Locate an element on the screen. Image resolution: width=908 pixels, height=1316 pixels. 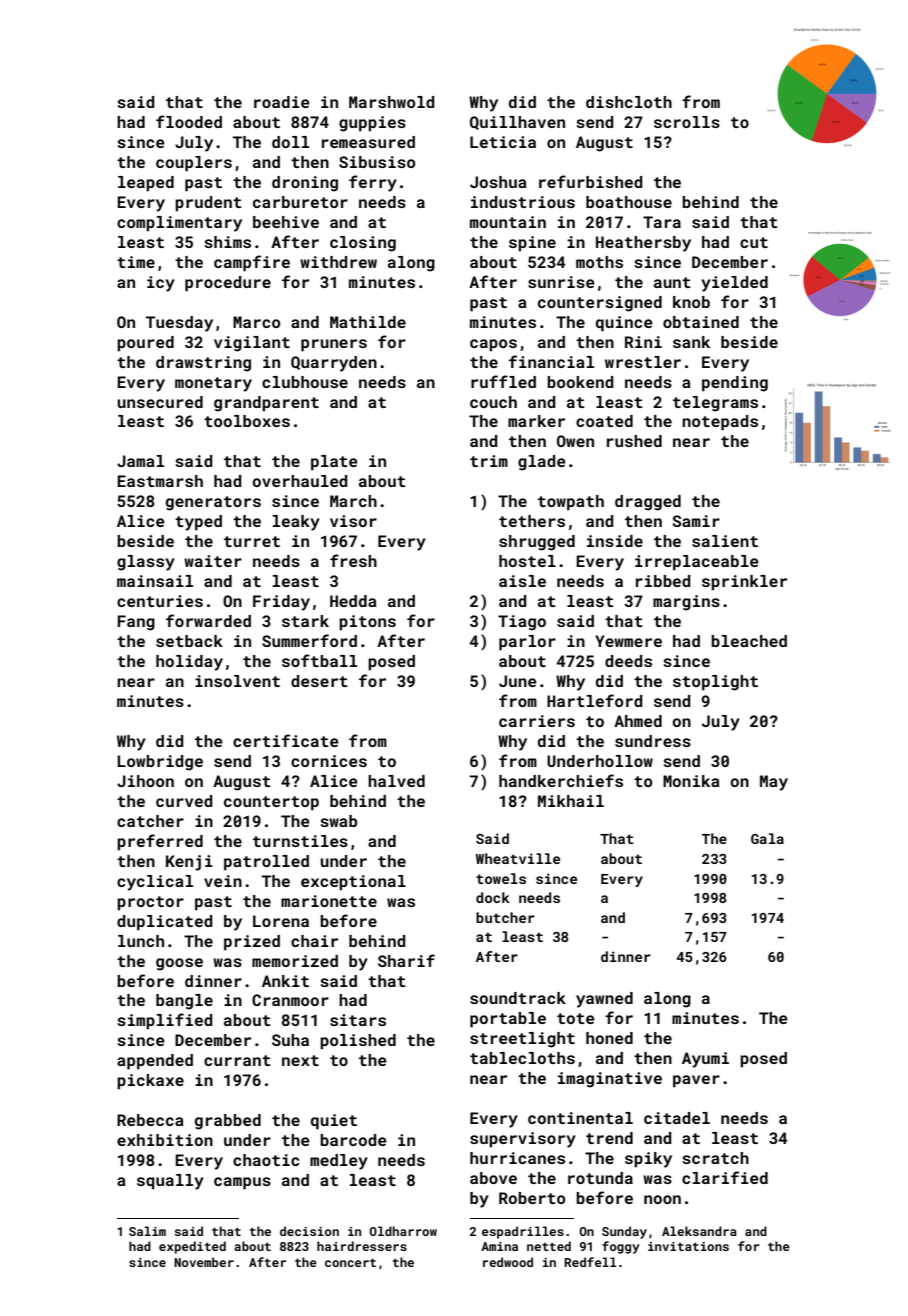
halved is located at coordinates (396, 781).
